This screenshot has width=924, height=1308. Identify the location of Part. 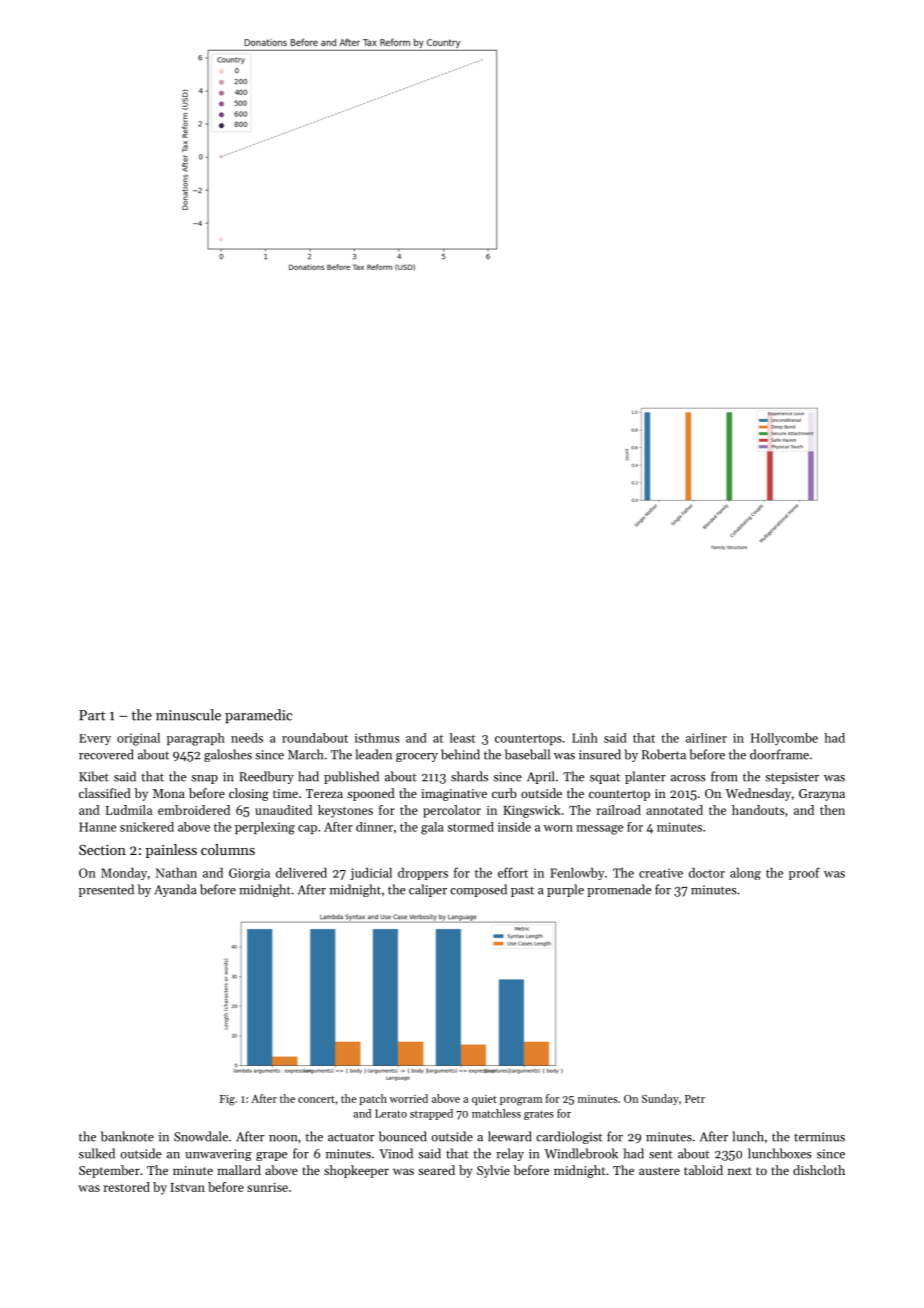
(92, 715).
